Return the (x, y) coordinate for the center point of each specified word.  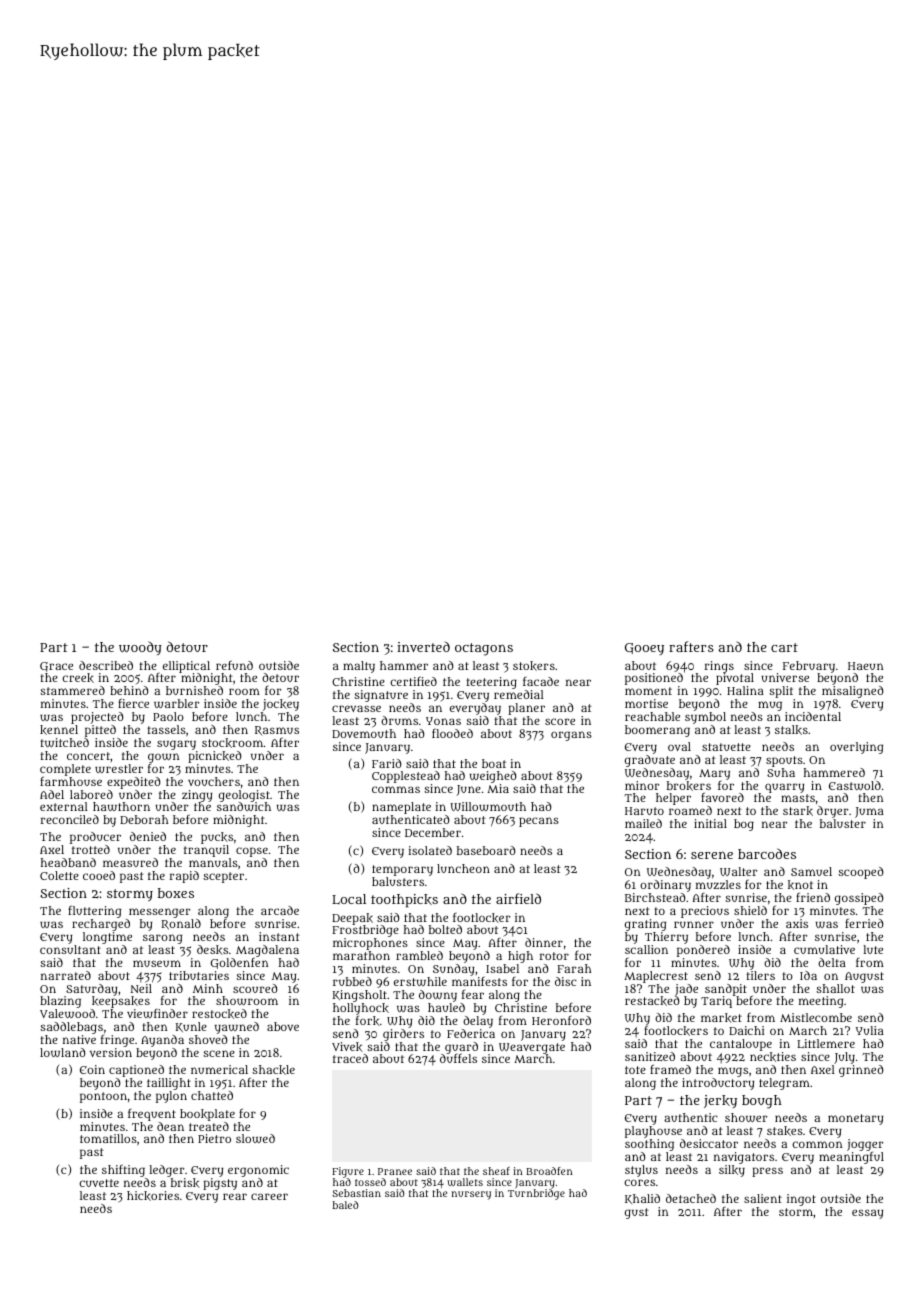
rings (719, 667)
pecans (539, 822)
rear (235, 1196)
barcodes (767, 853)
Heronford (561, 1020)
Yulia (870, 1030)
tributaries (199, 975)
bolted (445, 929)
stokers (534, 666)
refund (234, 665)
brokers (689, 786)
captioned (136, 1071)
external (64, 806)
